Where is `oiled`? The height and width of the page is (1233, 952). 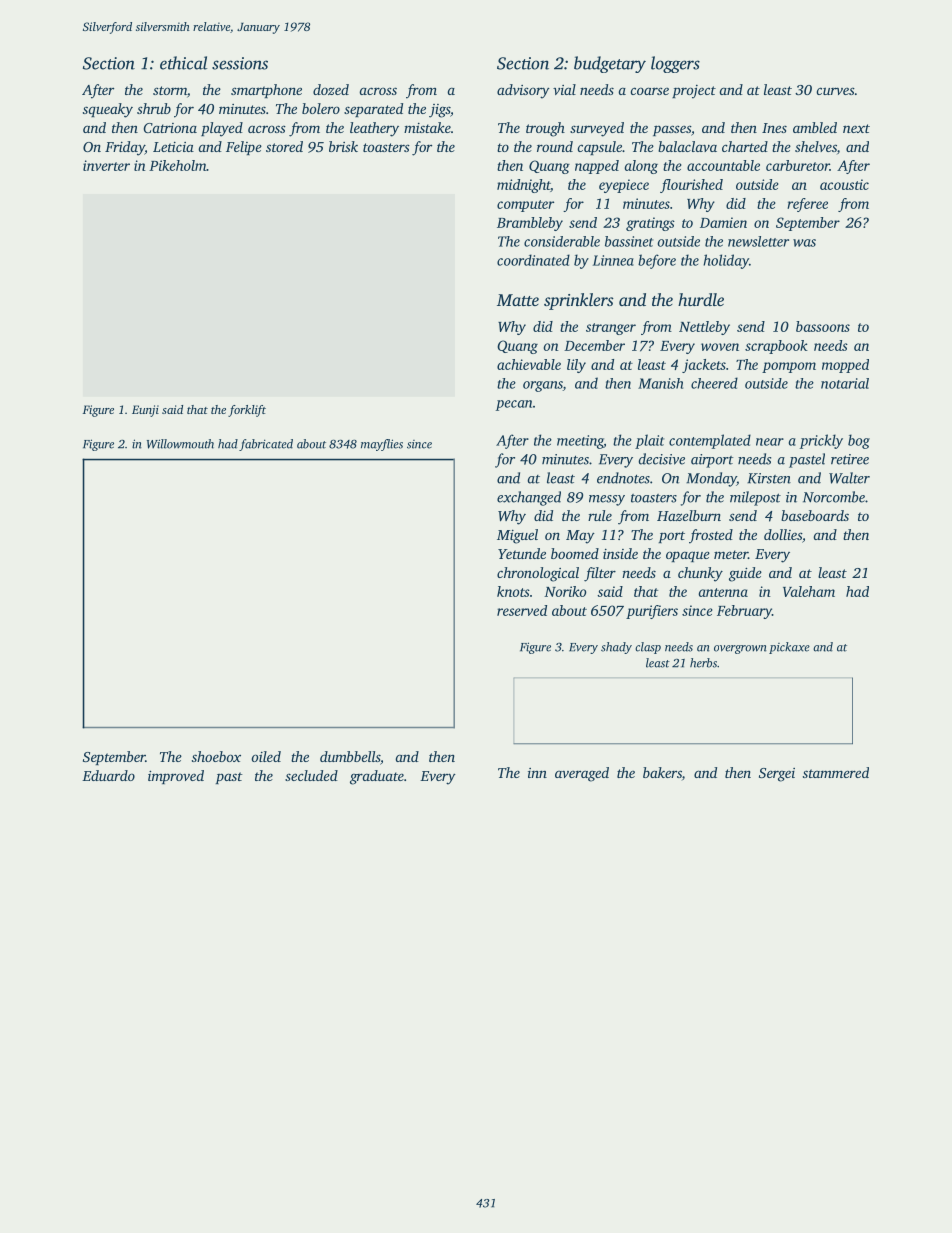
oiled is located at coordinates (266, 756).
